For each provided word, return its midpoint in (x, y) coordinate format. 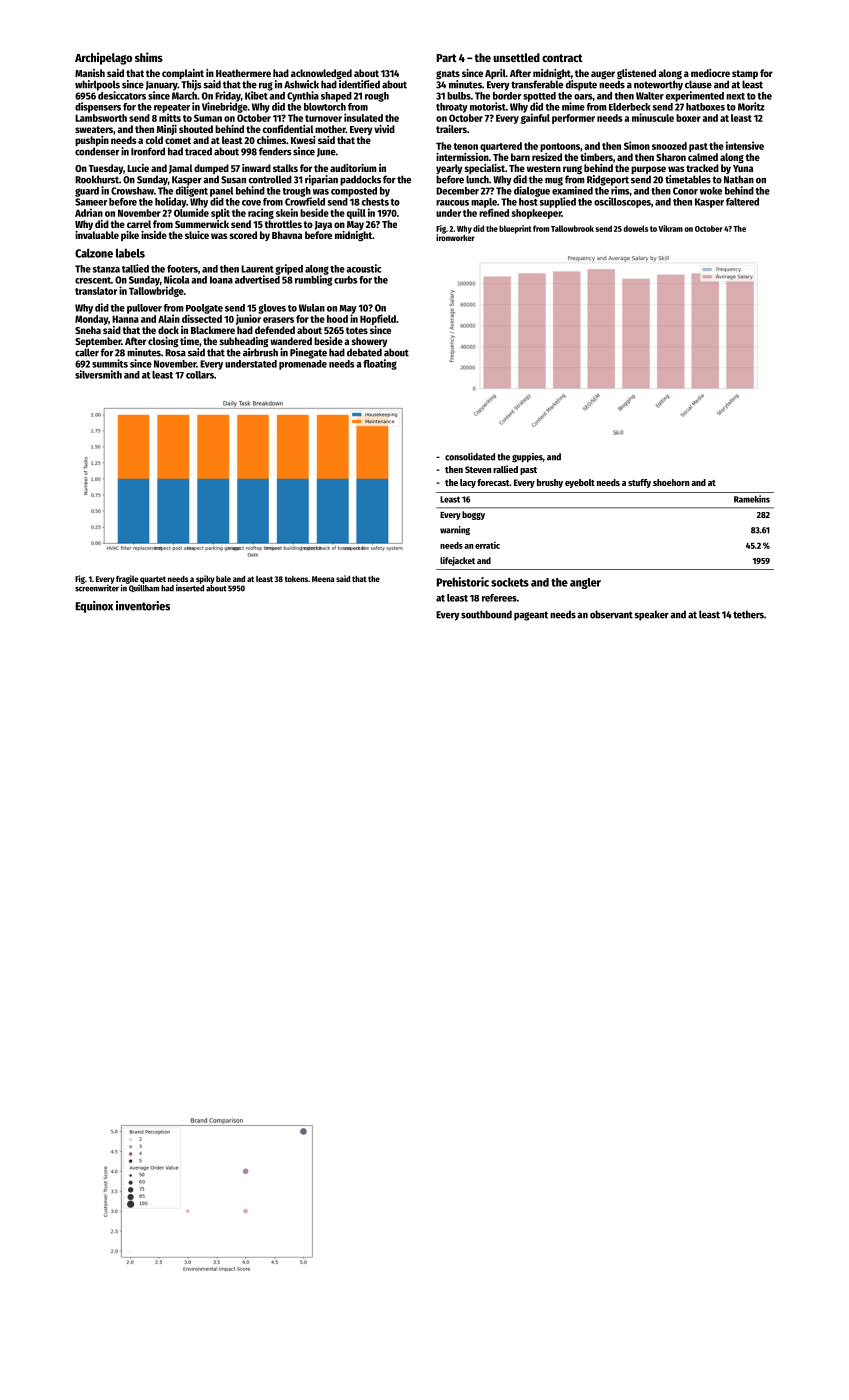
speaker (651, 615)
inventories (143, 606)
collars (200, 375)
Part (447, 58)
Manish (90, 73)
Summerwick (202, 224)
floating (380, 364)
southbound (486, 614)
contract (562, 58)
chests (375, 202)
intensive (745, 145)
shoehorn (671, 482)
